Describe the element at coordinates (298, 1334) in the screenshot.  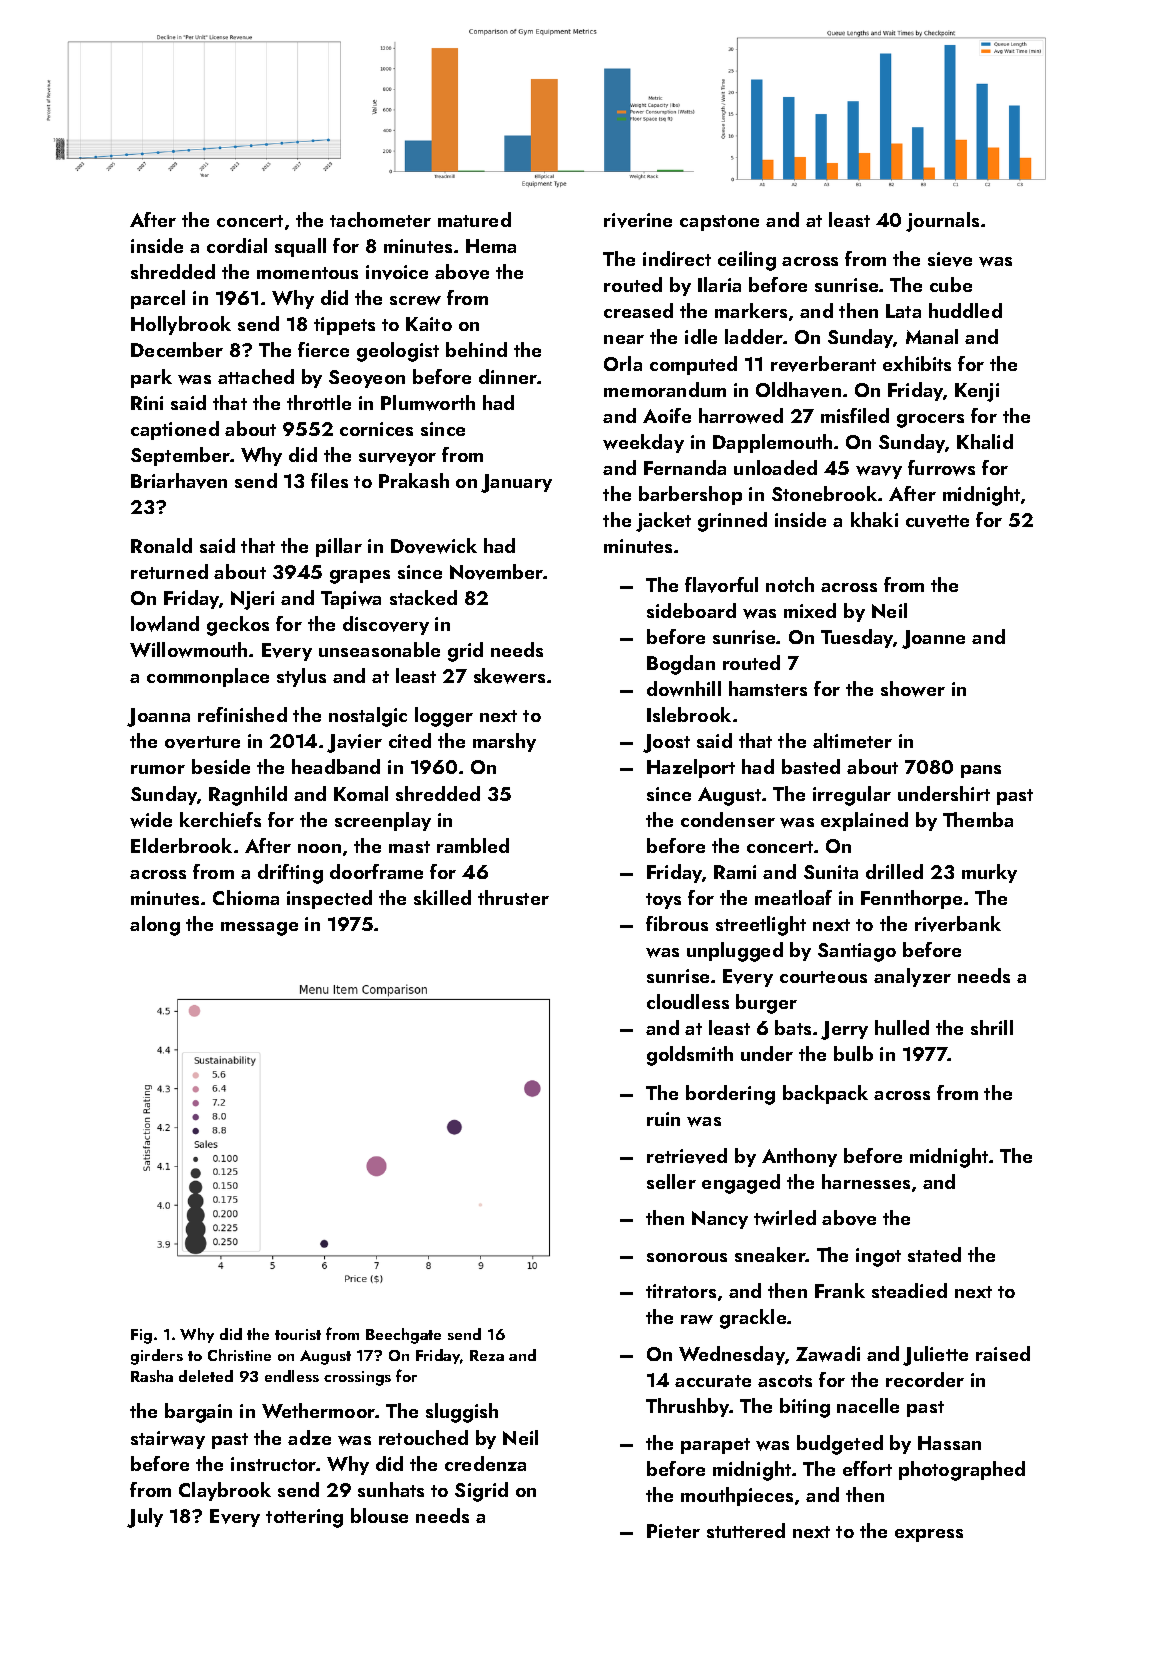
I see `tourist` at that location.
